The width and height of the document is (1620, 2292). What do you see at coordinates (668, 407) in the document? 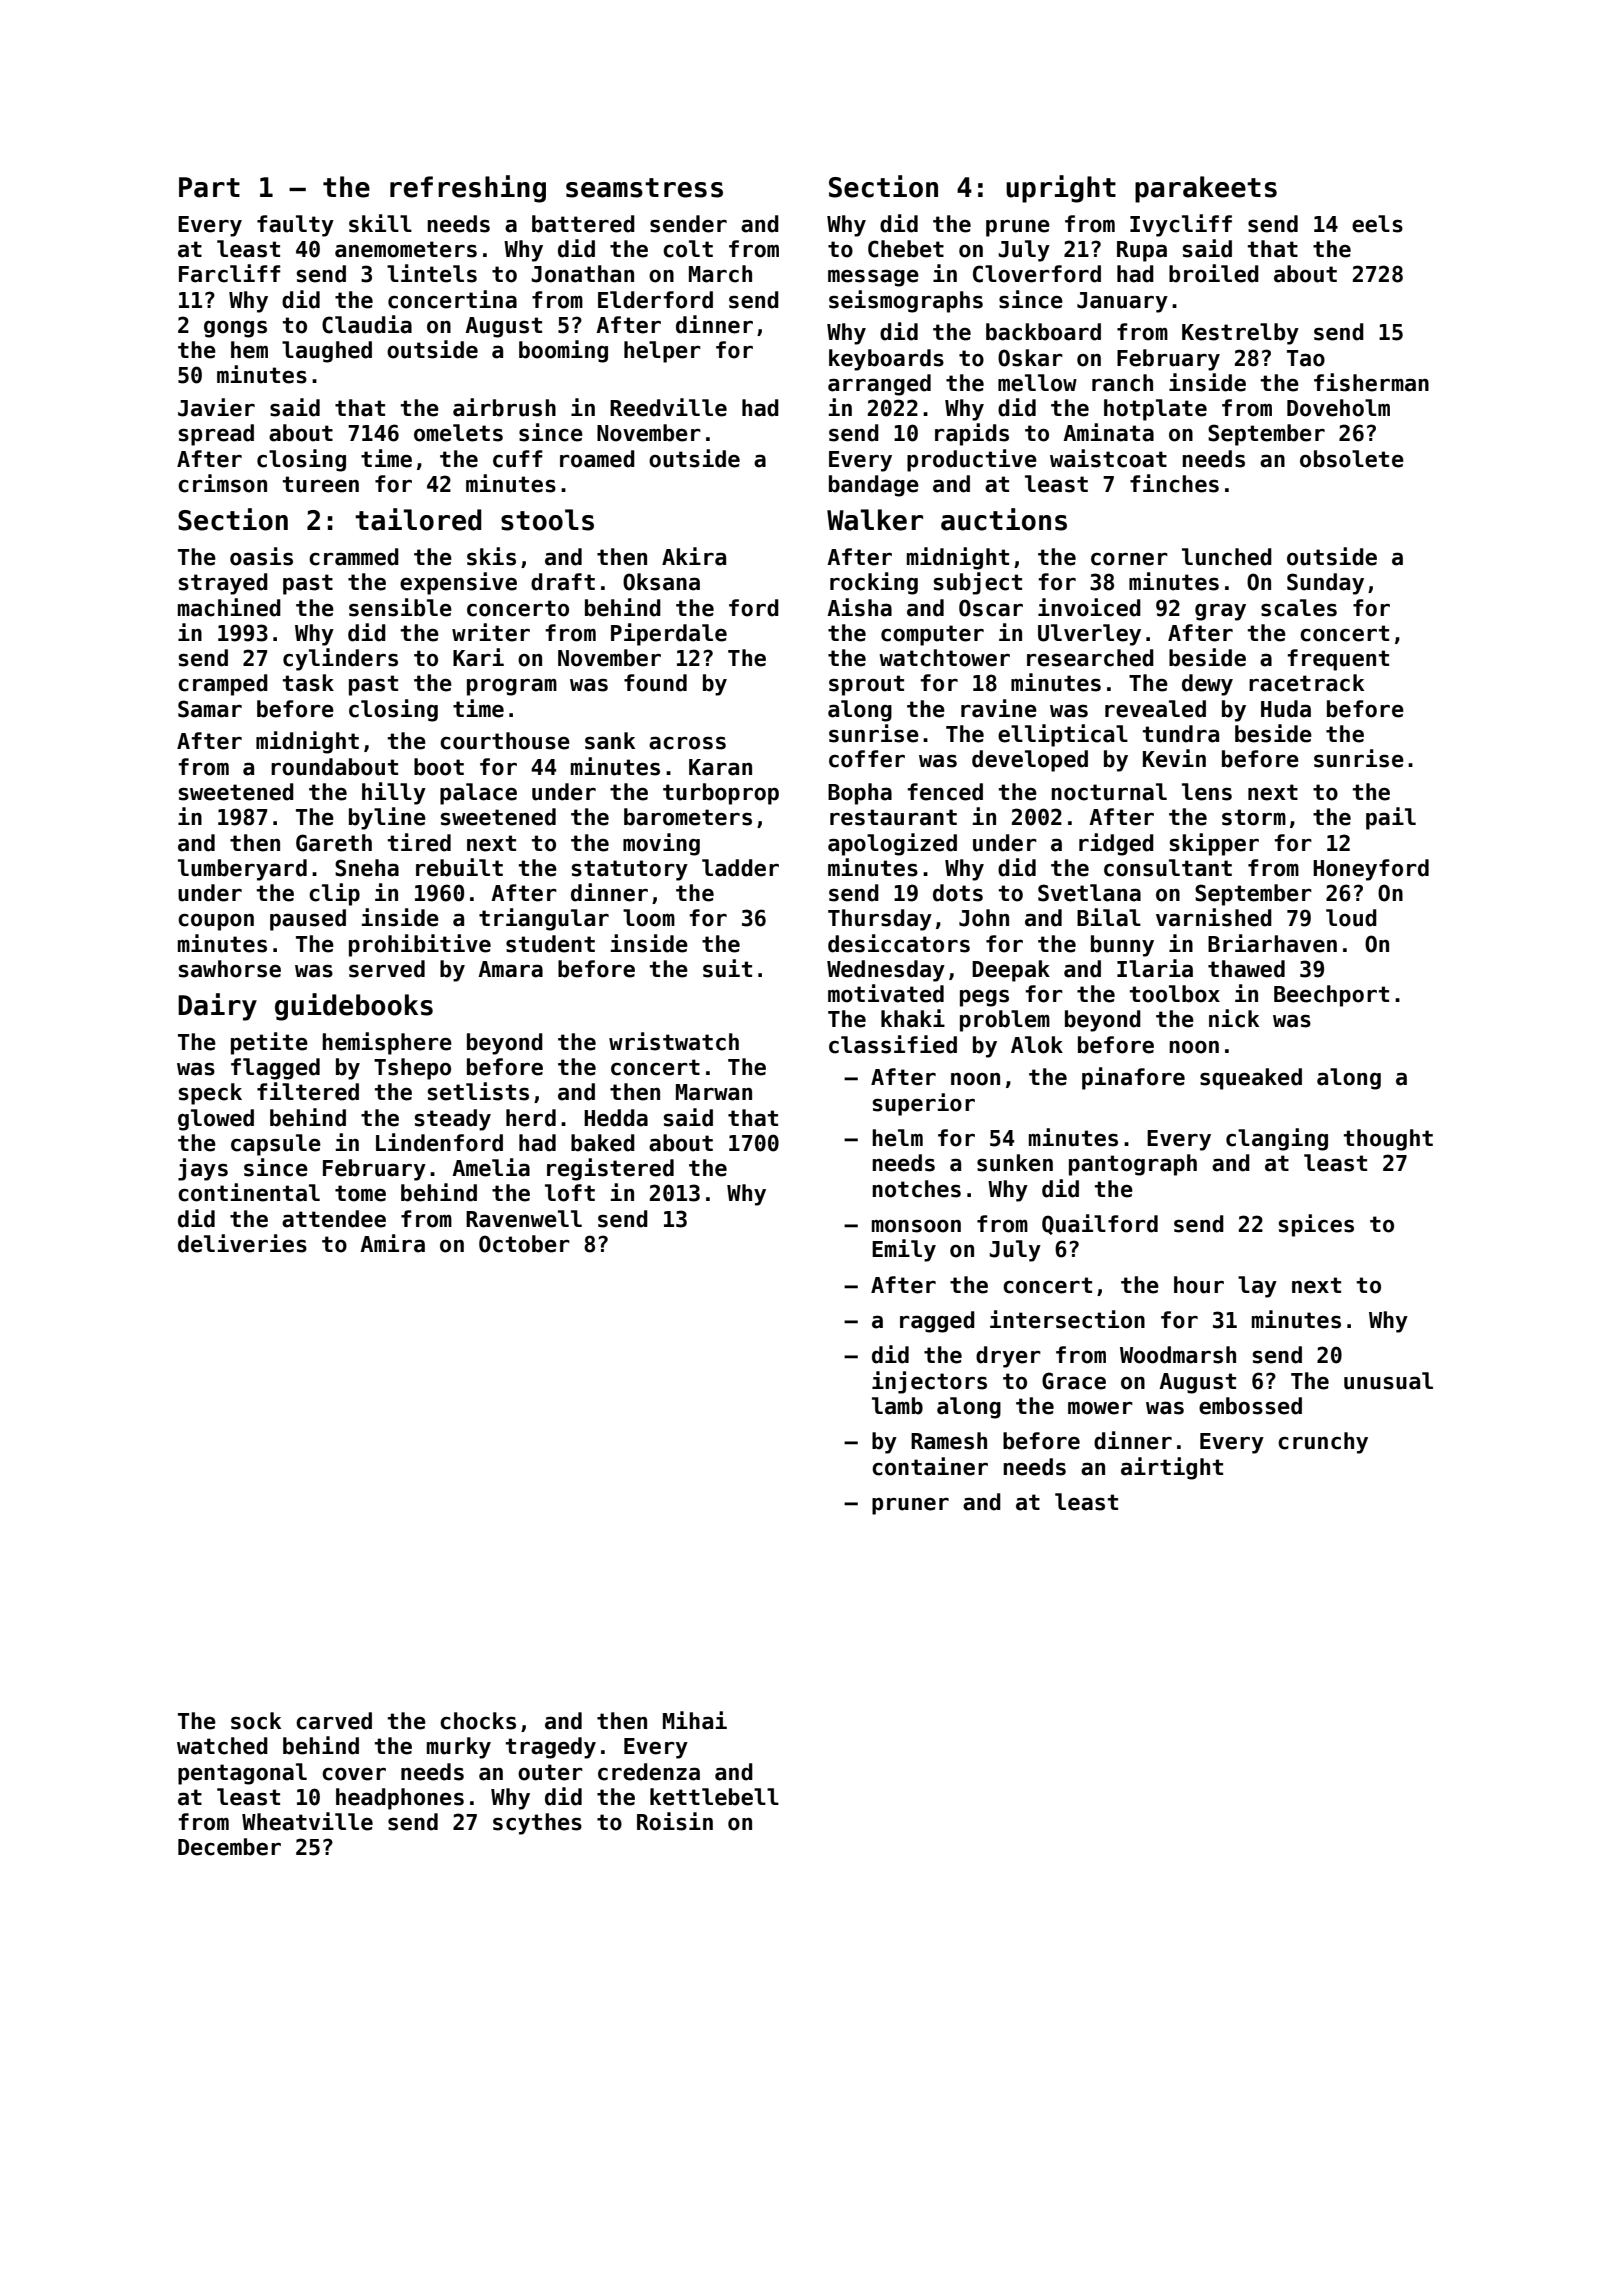
I see `Reedville` at bounding box center [668, 407].
